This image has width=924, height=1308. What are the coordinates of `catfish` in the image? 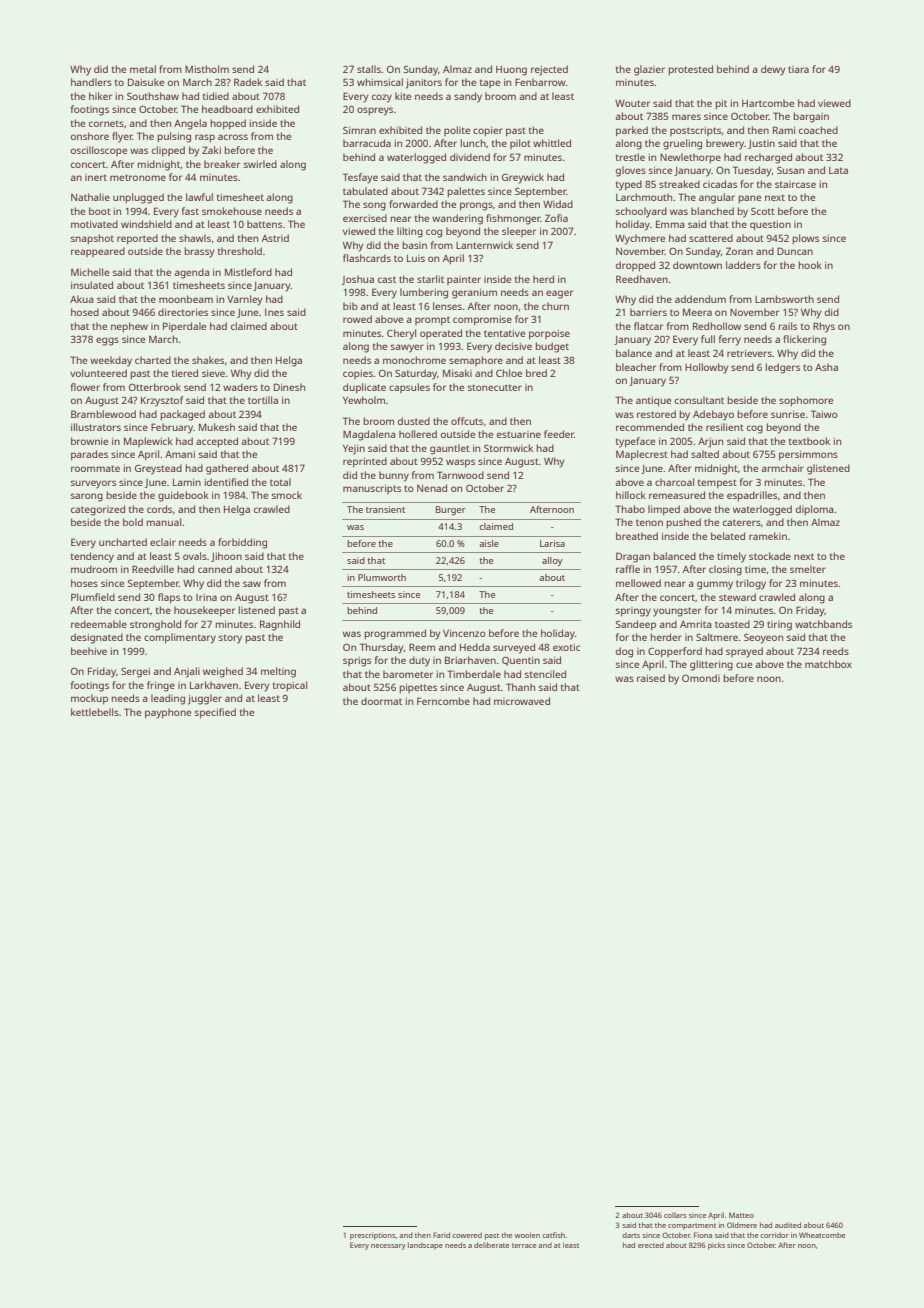 It's located at (553, 1235).
